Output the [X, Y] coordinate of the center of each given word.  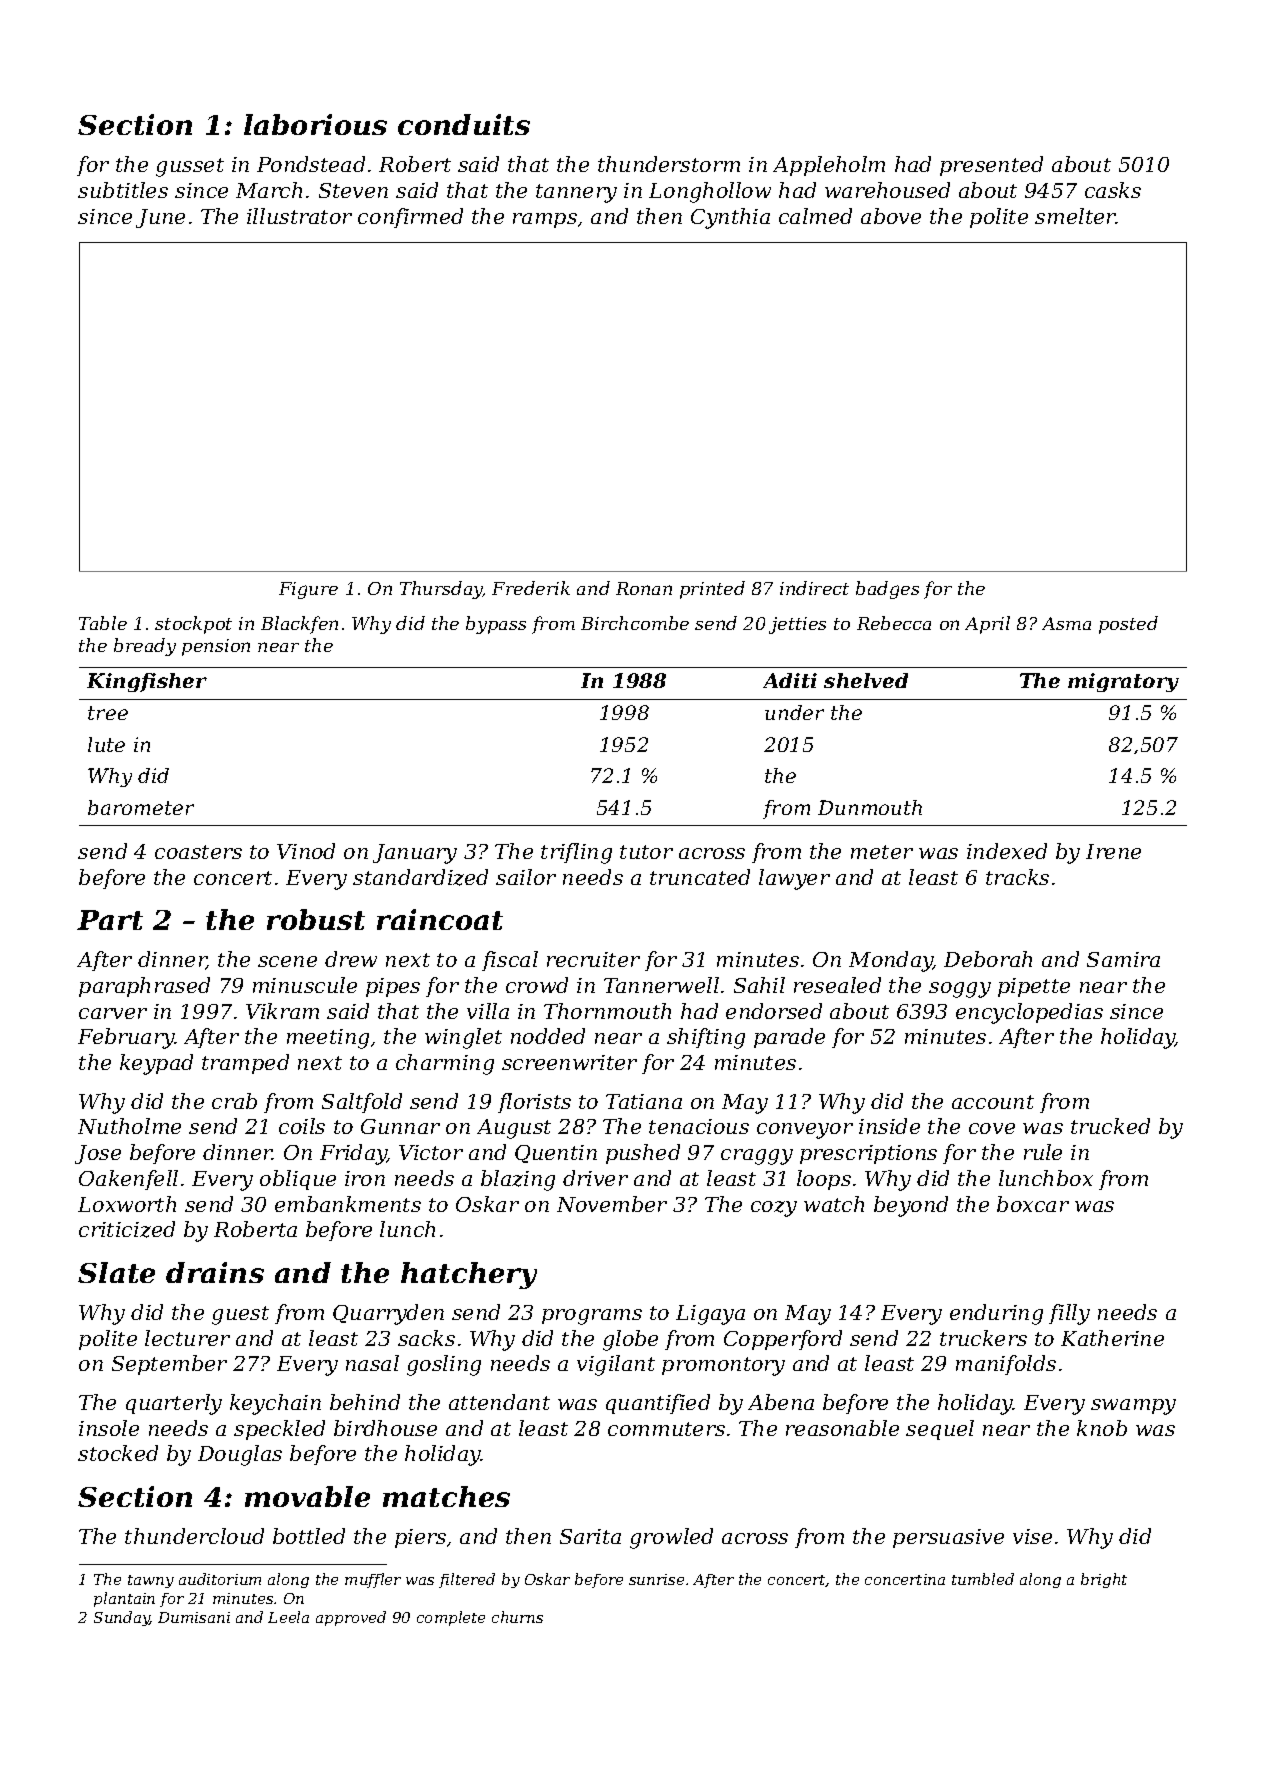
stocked [118, 1453]
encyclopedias [1029, 1013]
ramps [545, 220]
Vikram [282, 1011]
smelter [1075, 216]
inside [889, 1126]
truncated [700, 877]
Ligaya [710, 1315]
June [160, 218]
